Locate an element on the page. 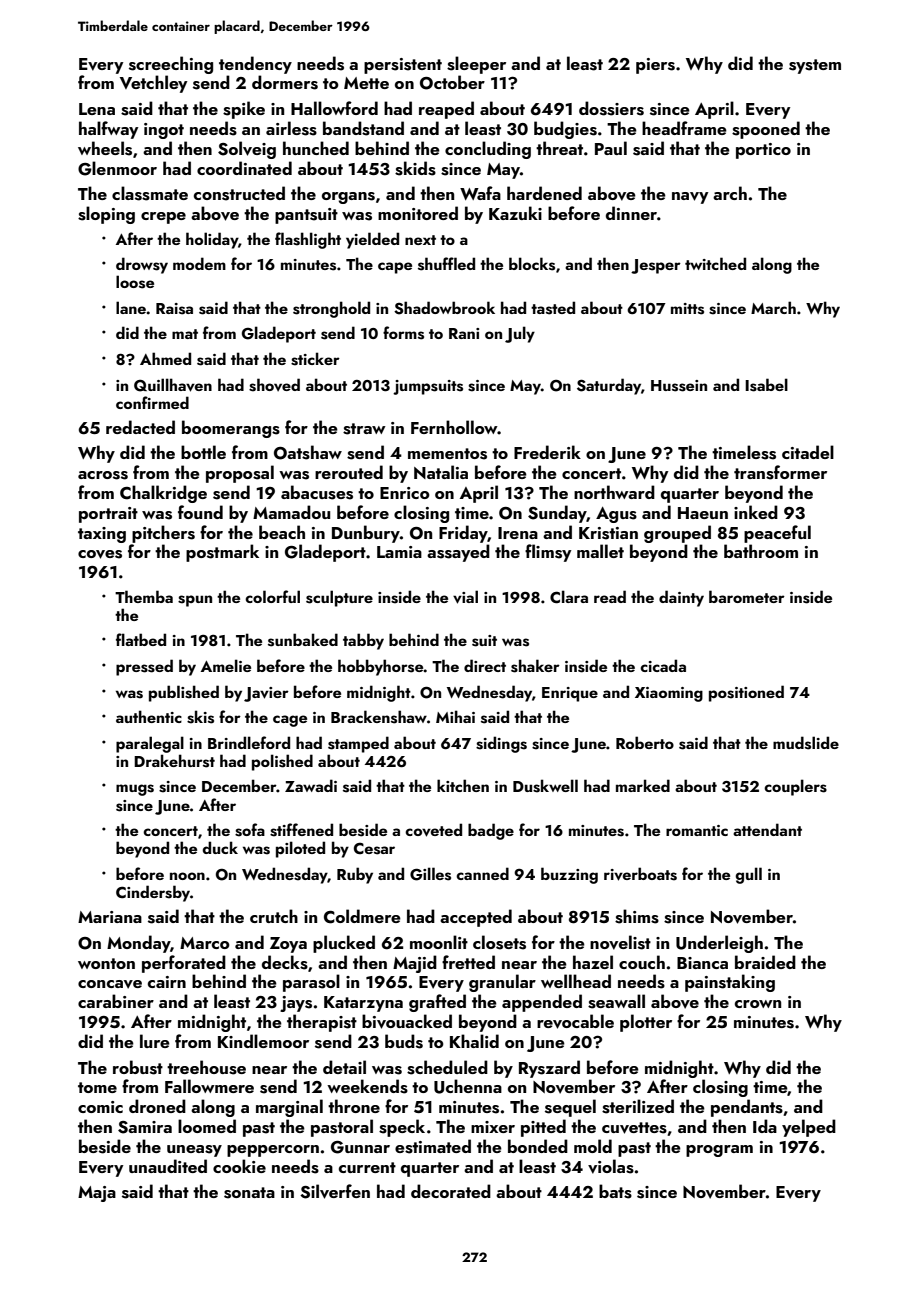 This document has width=924, height=1308. sculpture is located at coordinates (339, 598).
